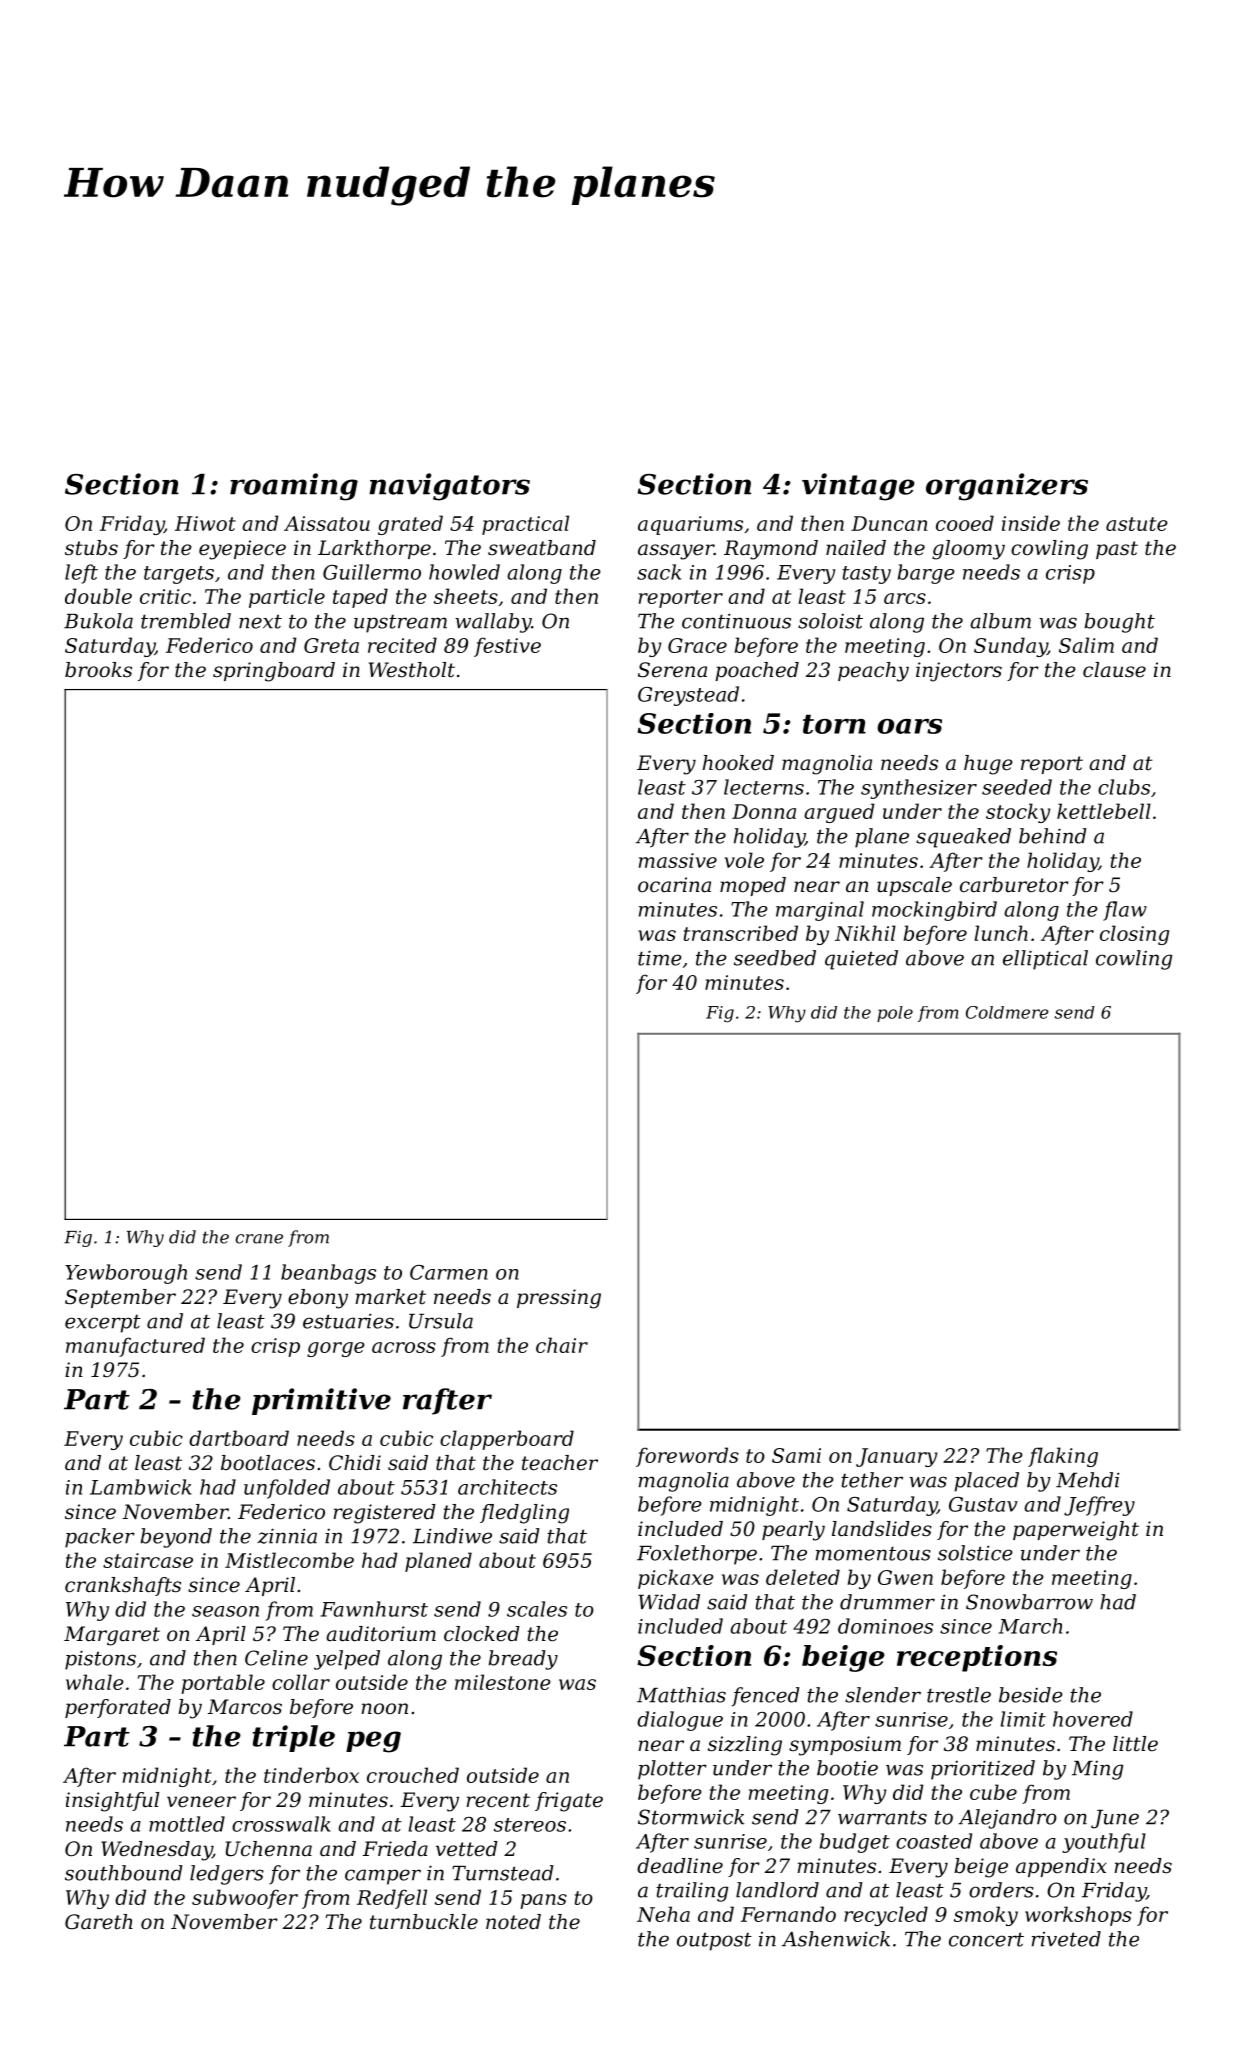  I want to click on brooks, so click(98, 670).
